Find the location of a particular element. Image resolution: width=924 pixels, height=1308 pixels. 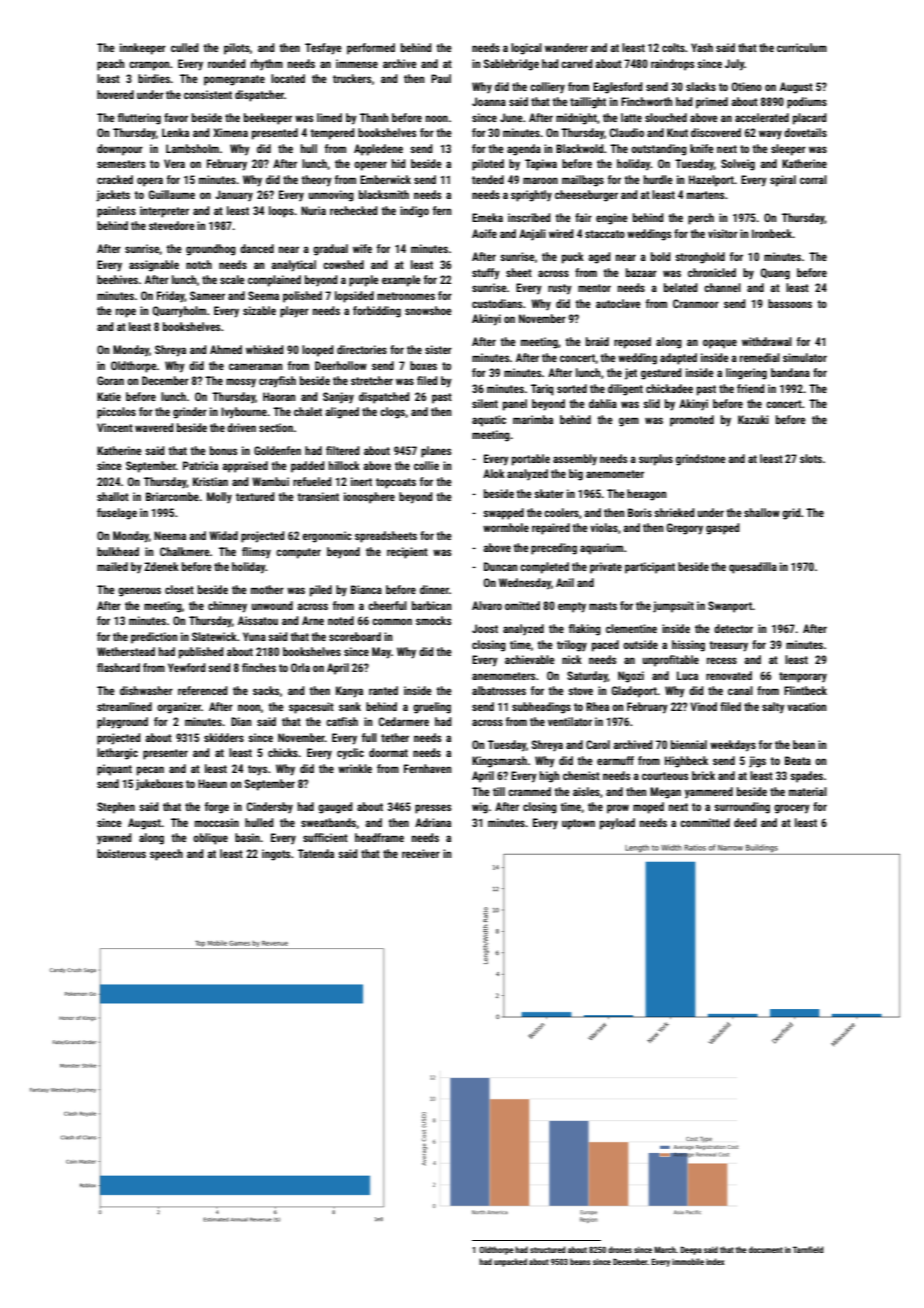

speech is located at coordinates (166, 855).
